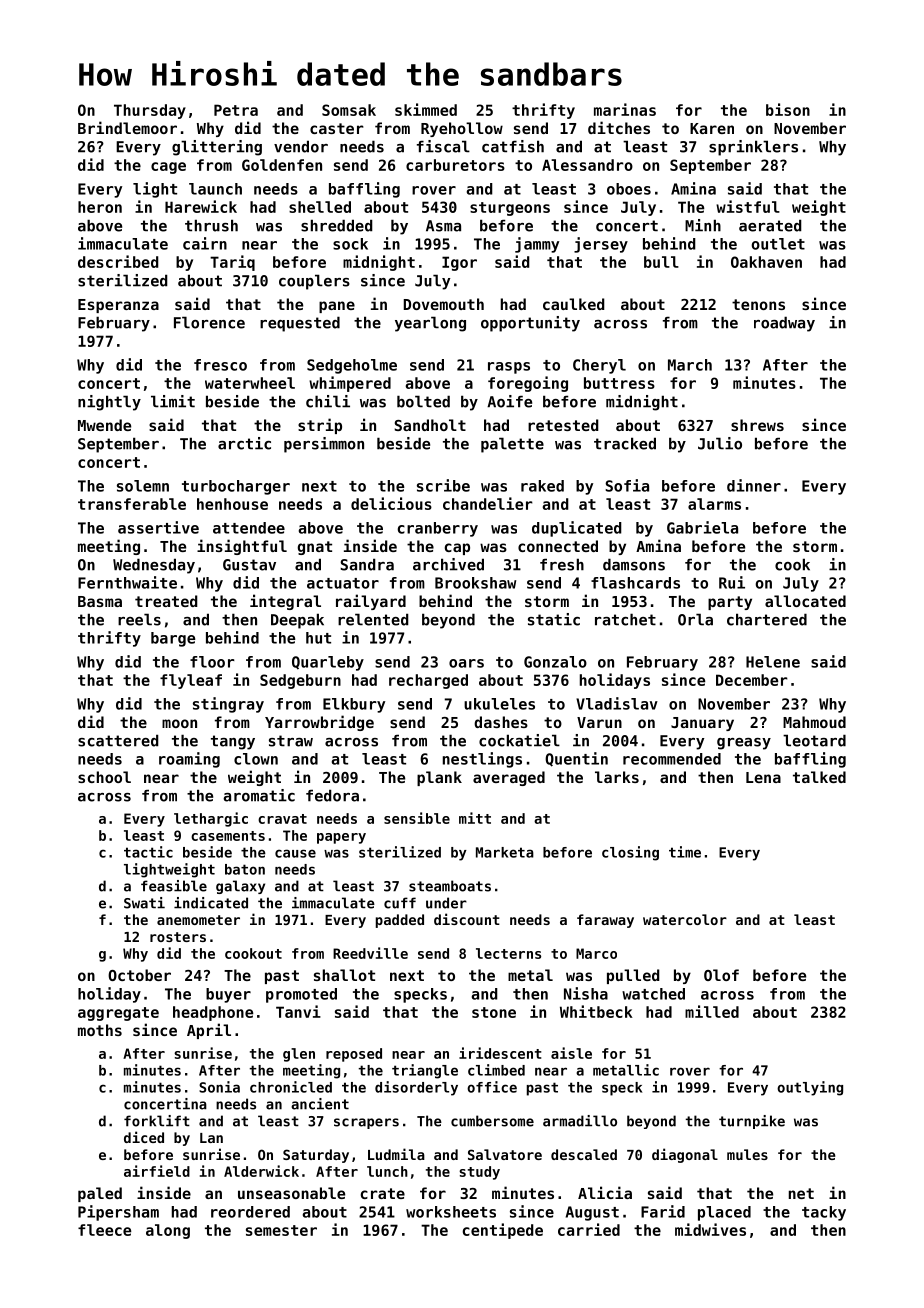  Describe the element at coordinates (513, 146) in the screenshot. I see `catfish` at that location.
